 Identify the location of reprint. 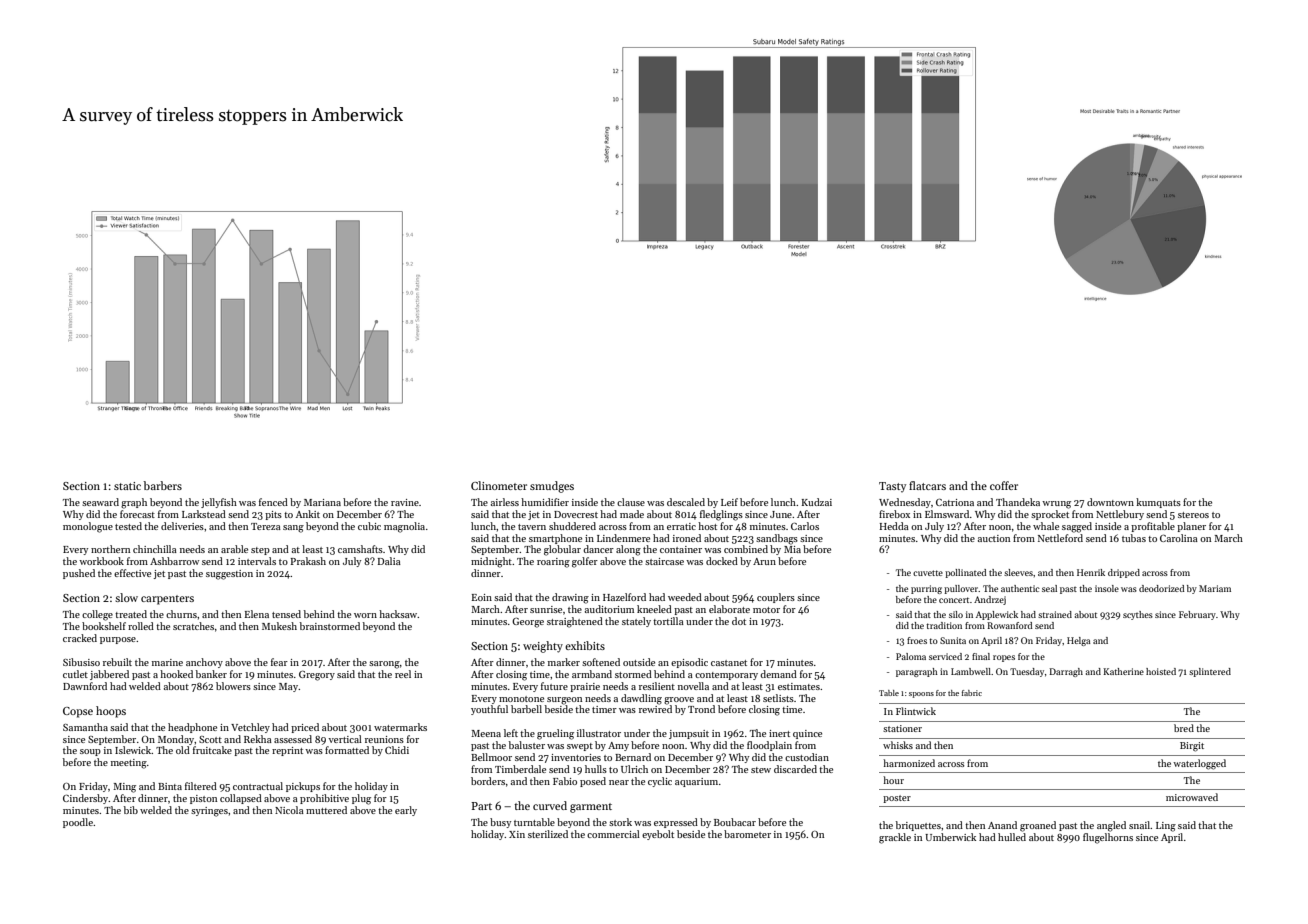
(287, 751).
